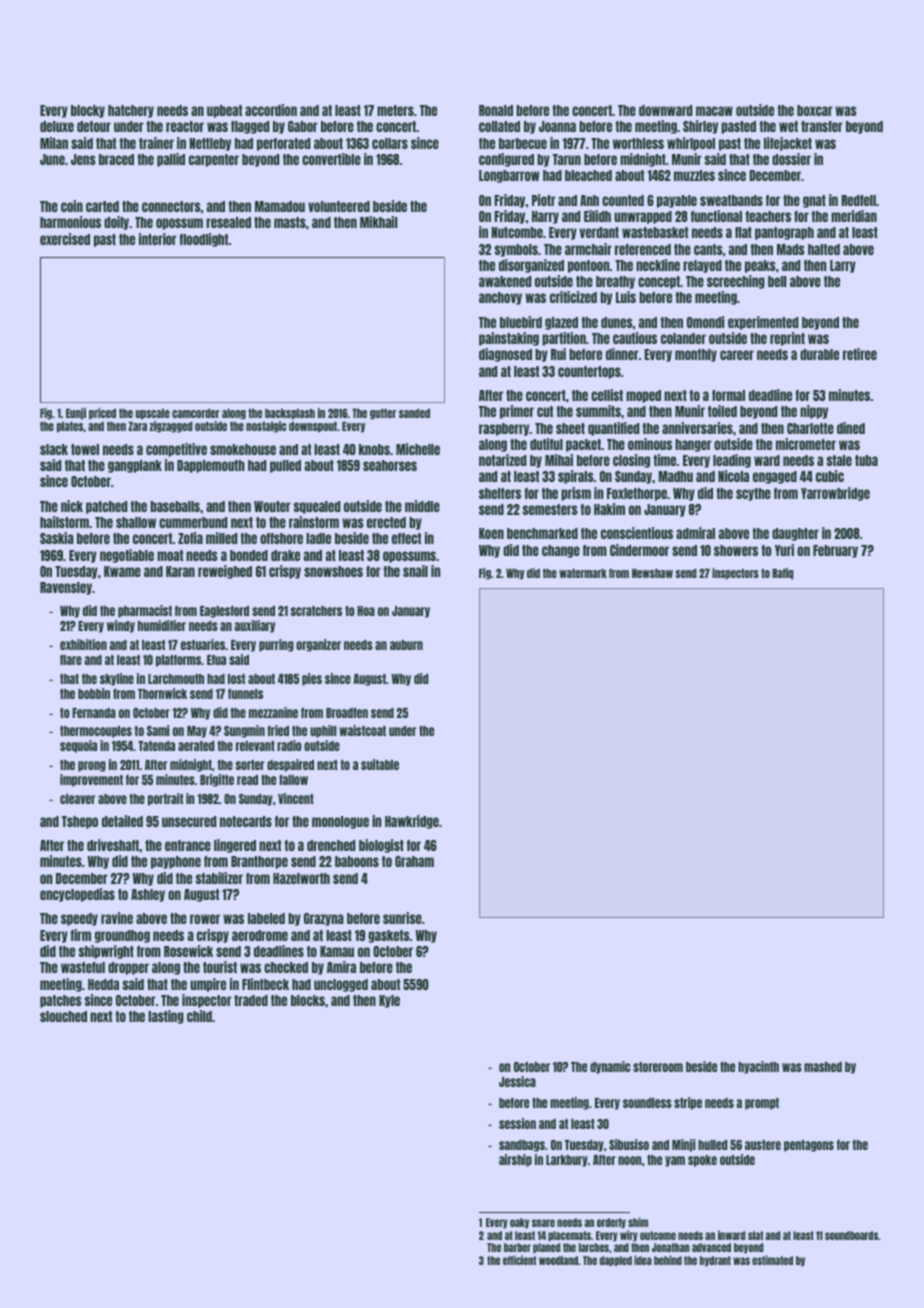 This screenshot has width=924, height=1308. I want to click on gaskets, so click(389, 936).
